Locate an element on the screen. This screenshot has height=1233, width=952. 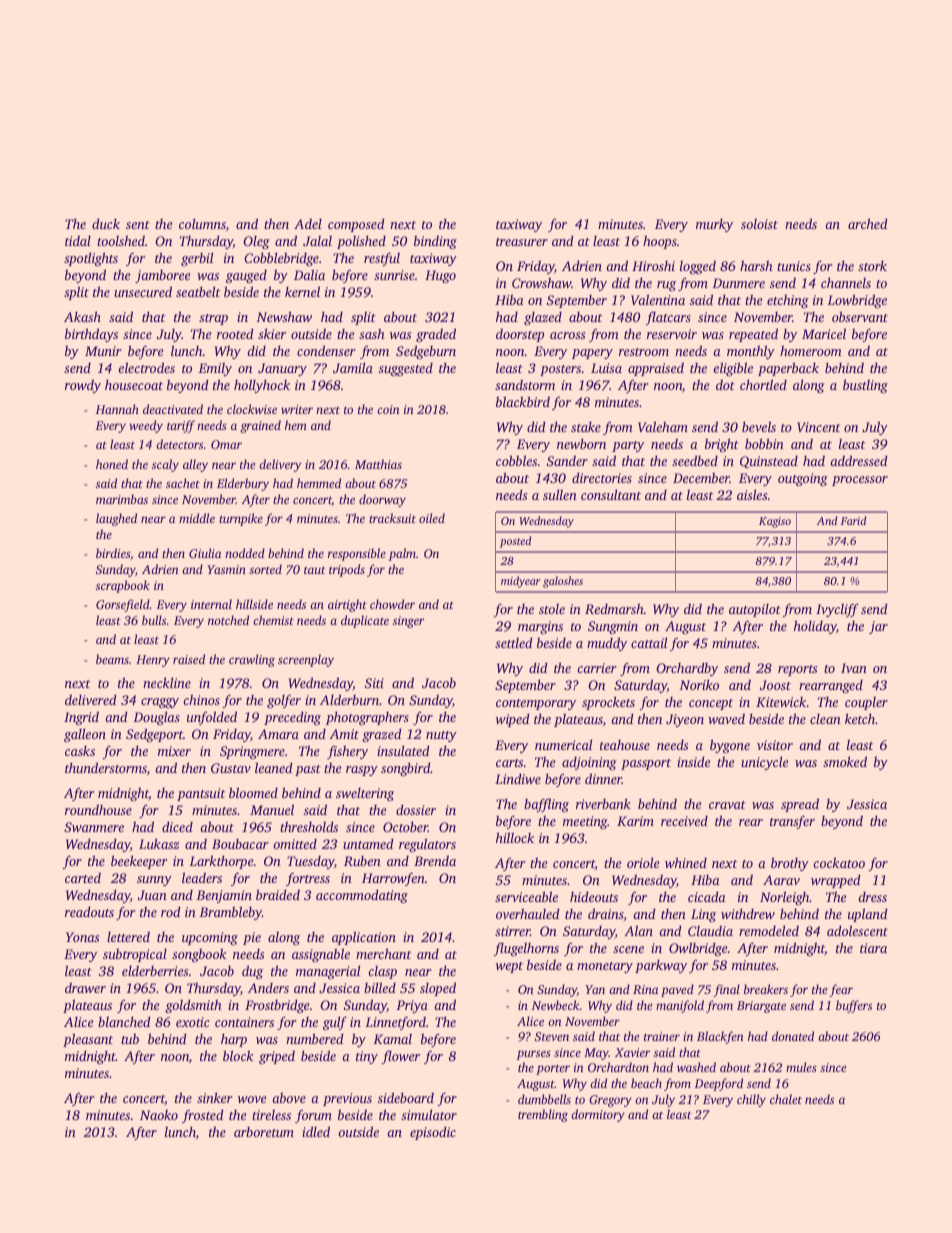
pleasant is located at coordinates (88, 1040).
